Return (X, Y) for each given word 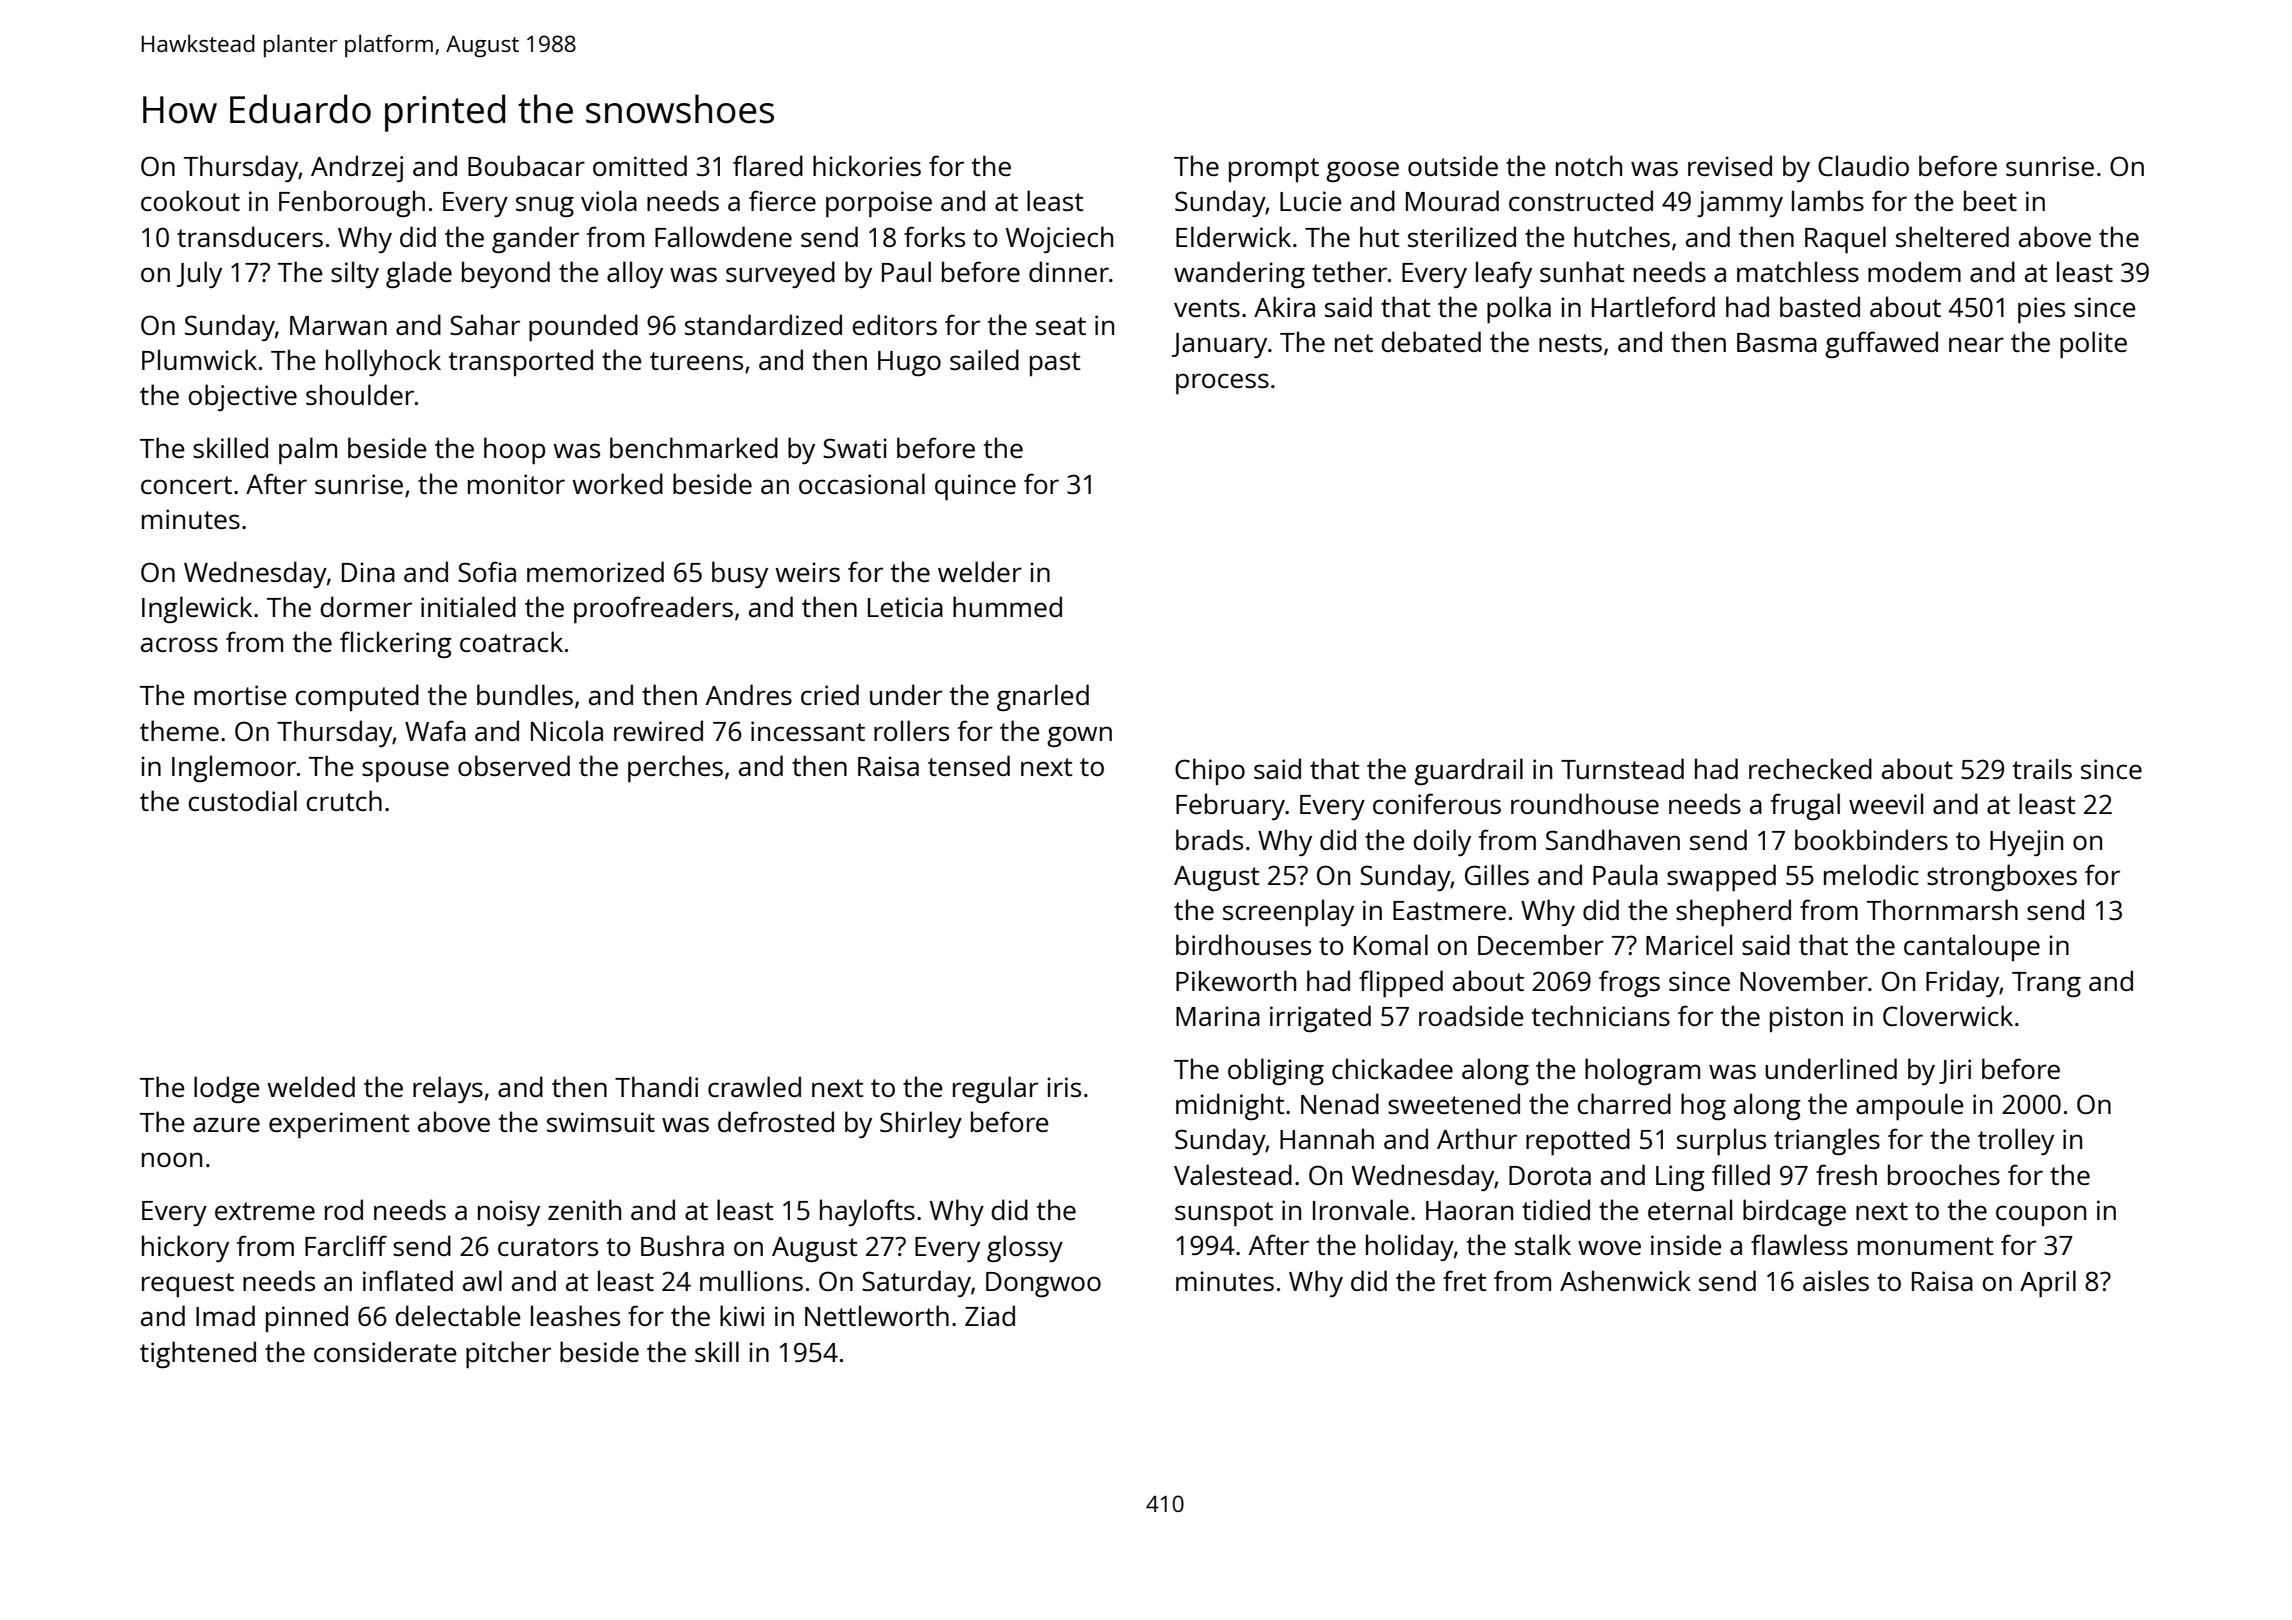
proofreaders (653, 609)
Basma (1777, 342)
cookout (190, 200)
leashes (575, 1315)
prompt (1274, 170)
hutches (1622, 236)
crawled (754, 1086)
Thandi (656, 1086)
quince (975, 487)
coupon (2041, 1215)
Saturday (916, 1283)
